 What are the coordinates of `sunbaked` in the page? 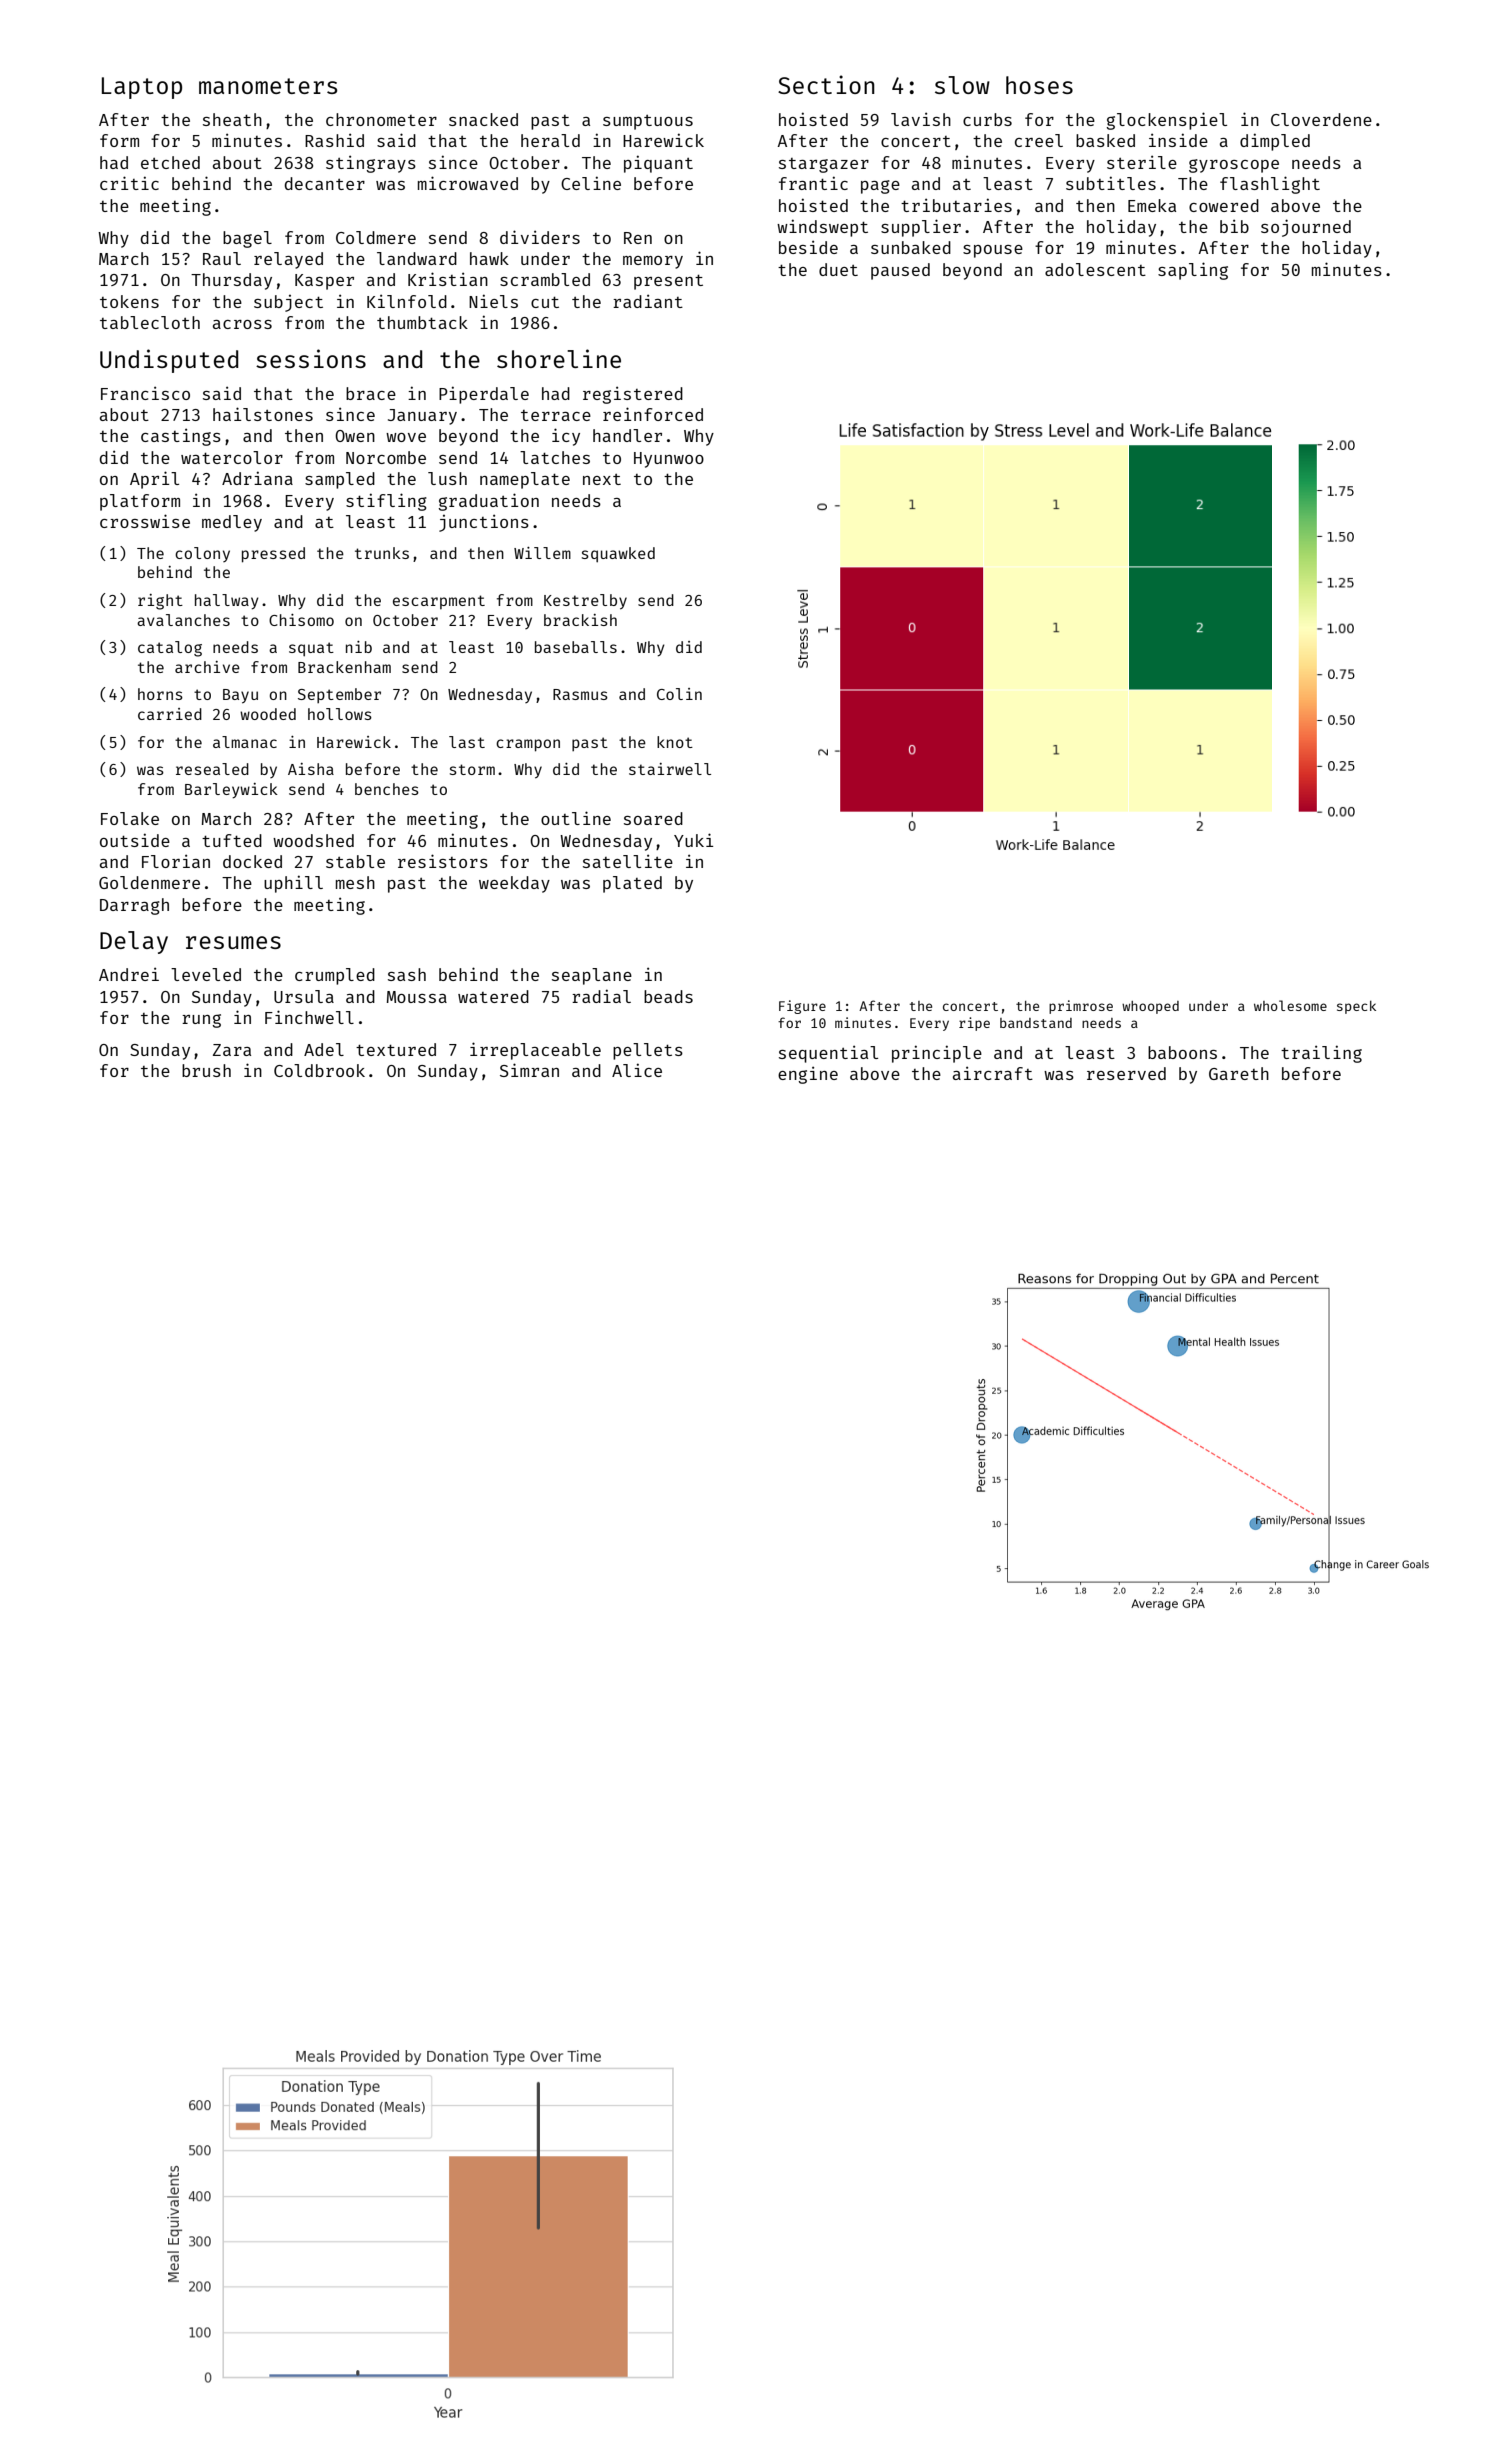 It's located at (911, 247).
